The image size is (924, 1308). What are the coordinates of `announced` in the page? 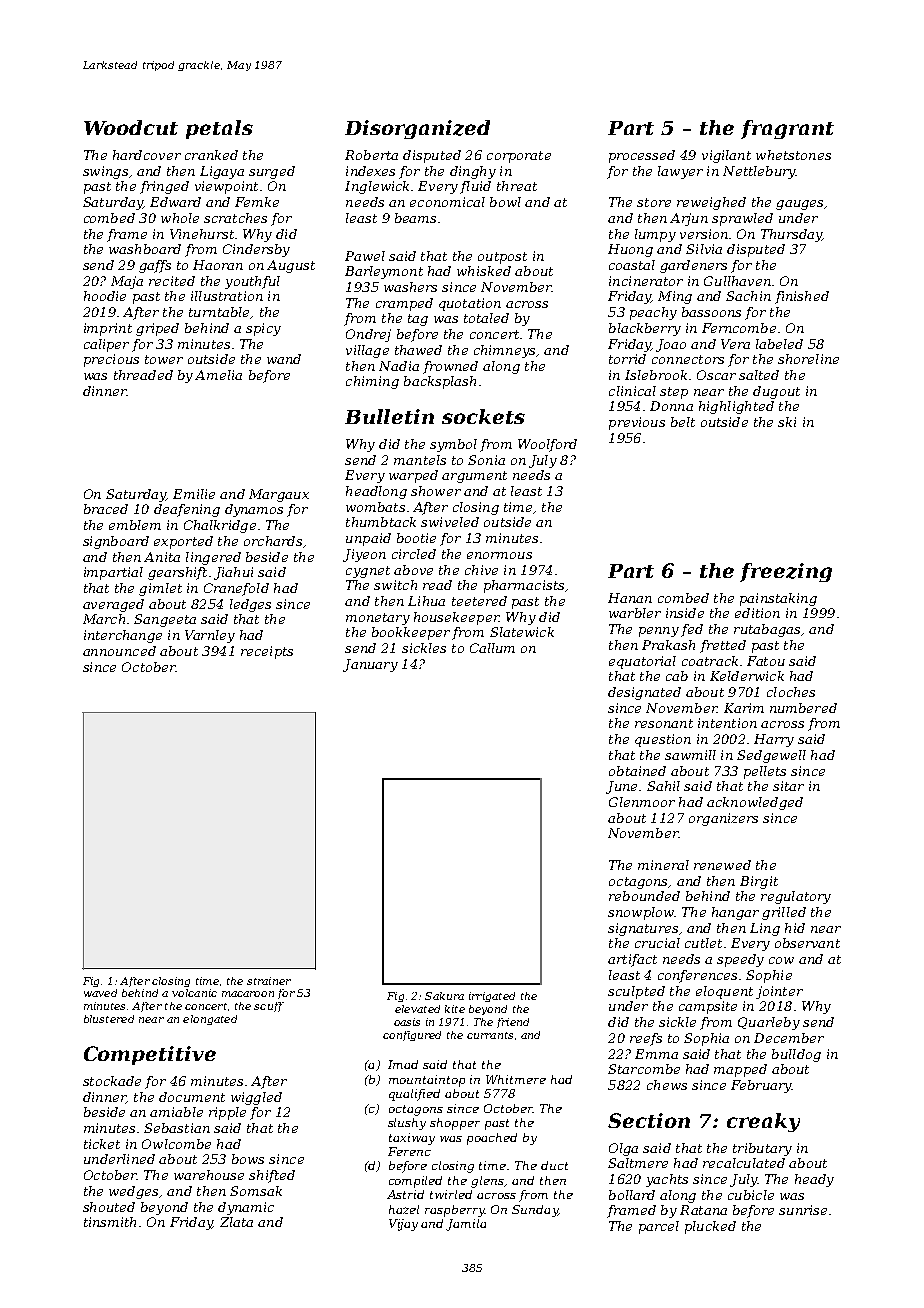 It's located at (119, 651).
